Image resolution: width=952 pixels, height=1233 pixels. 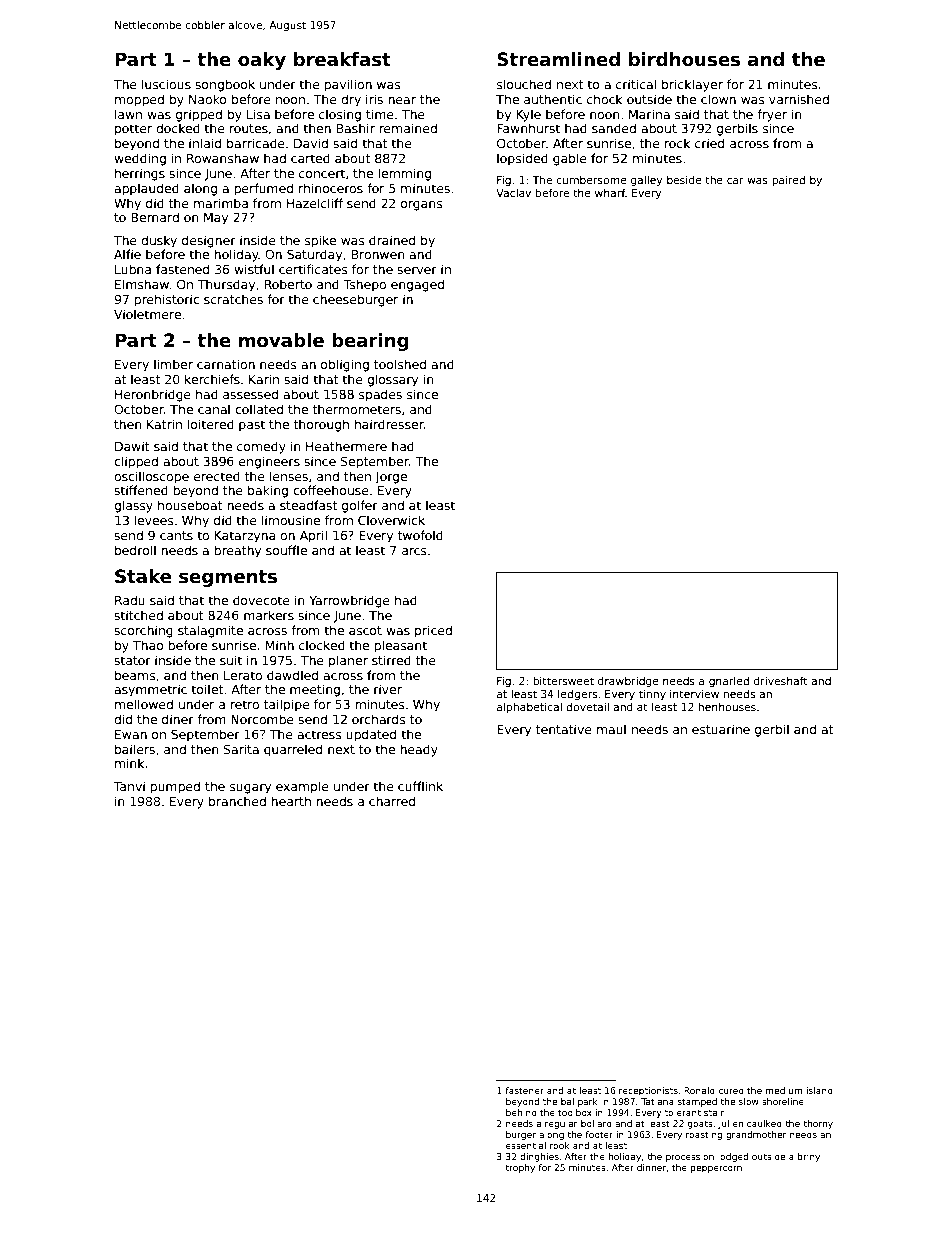 What do you see at coordinates (521, 1112) in the screenshot?
I see `behind` at bounding box center [521, 1112].
